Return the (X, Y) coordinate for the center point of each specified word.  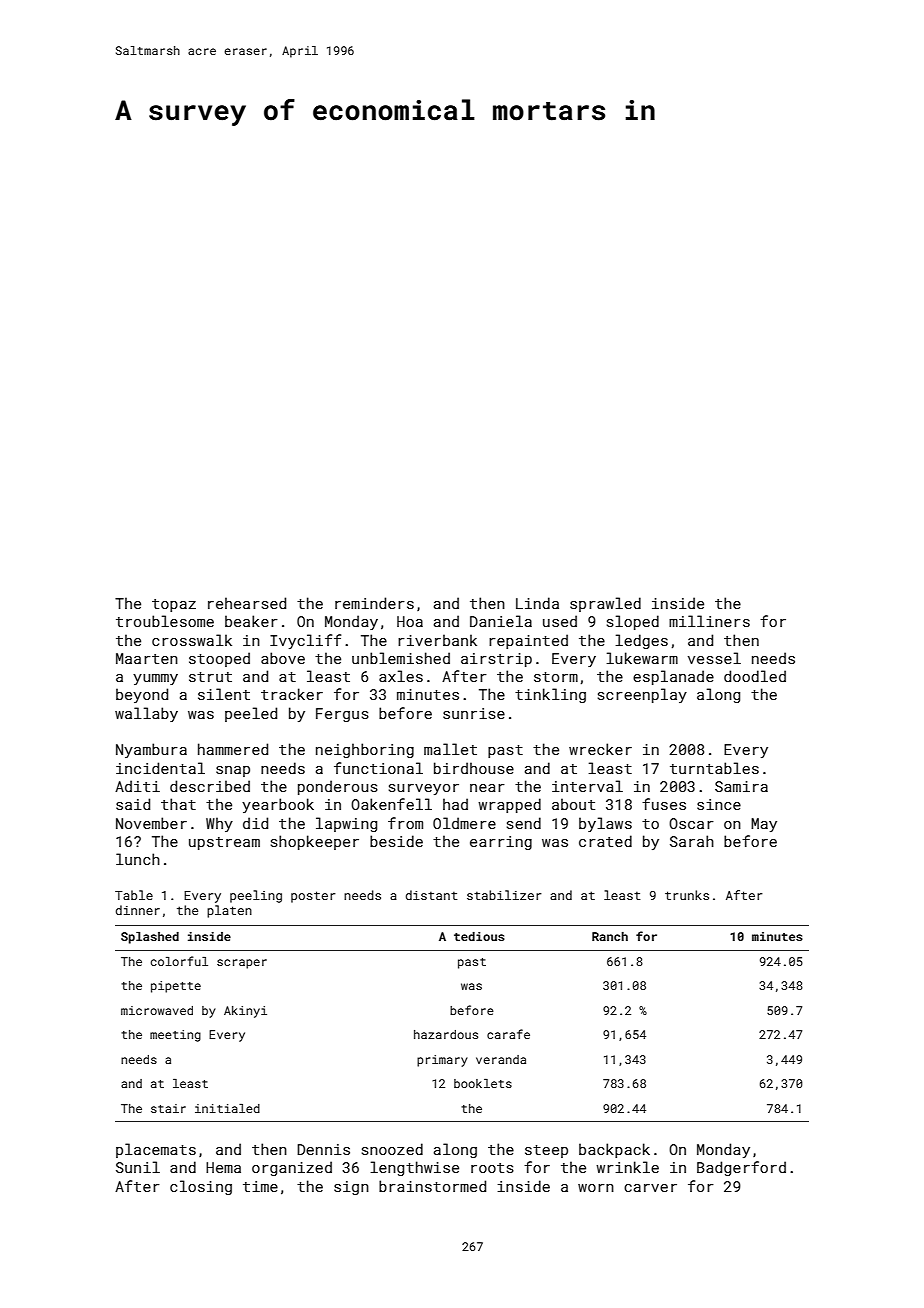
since (719, 804)
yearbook (278, 805)
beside (396, 841)
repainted (528, 641)
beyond (142, 695)
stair (168, 1108)
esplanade (673, 677)
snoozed (392, 1149)
